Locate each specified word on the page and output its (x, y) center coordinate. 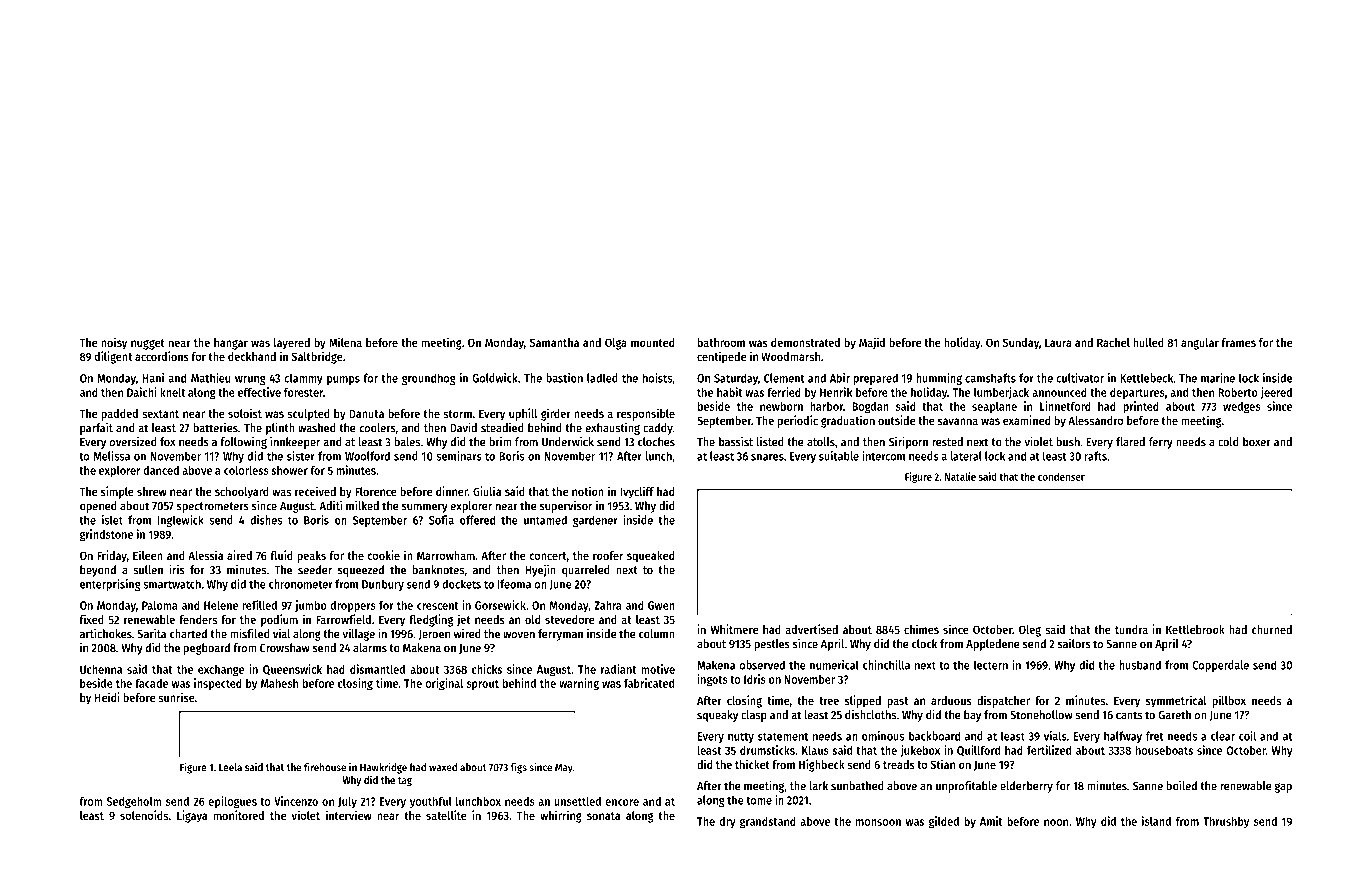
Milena (345, 342)
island (1156, 821)
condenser (1061, 476)
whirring (561, 816)
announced (1059, 392)
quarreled (586, 571)
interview (349, 815)
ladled (602, 378)
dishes (266, 520)
